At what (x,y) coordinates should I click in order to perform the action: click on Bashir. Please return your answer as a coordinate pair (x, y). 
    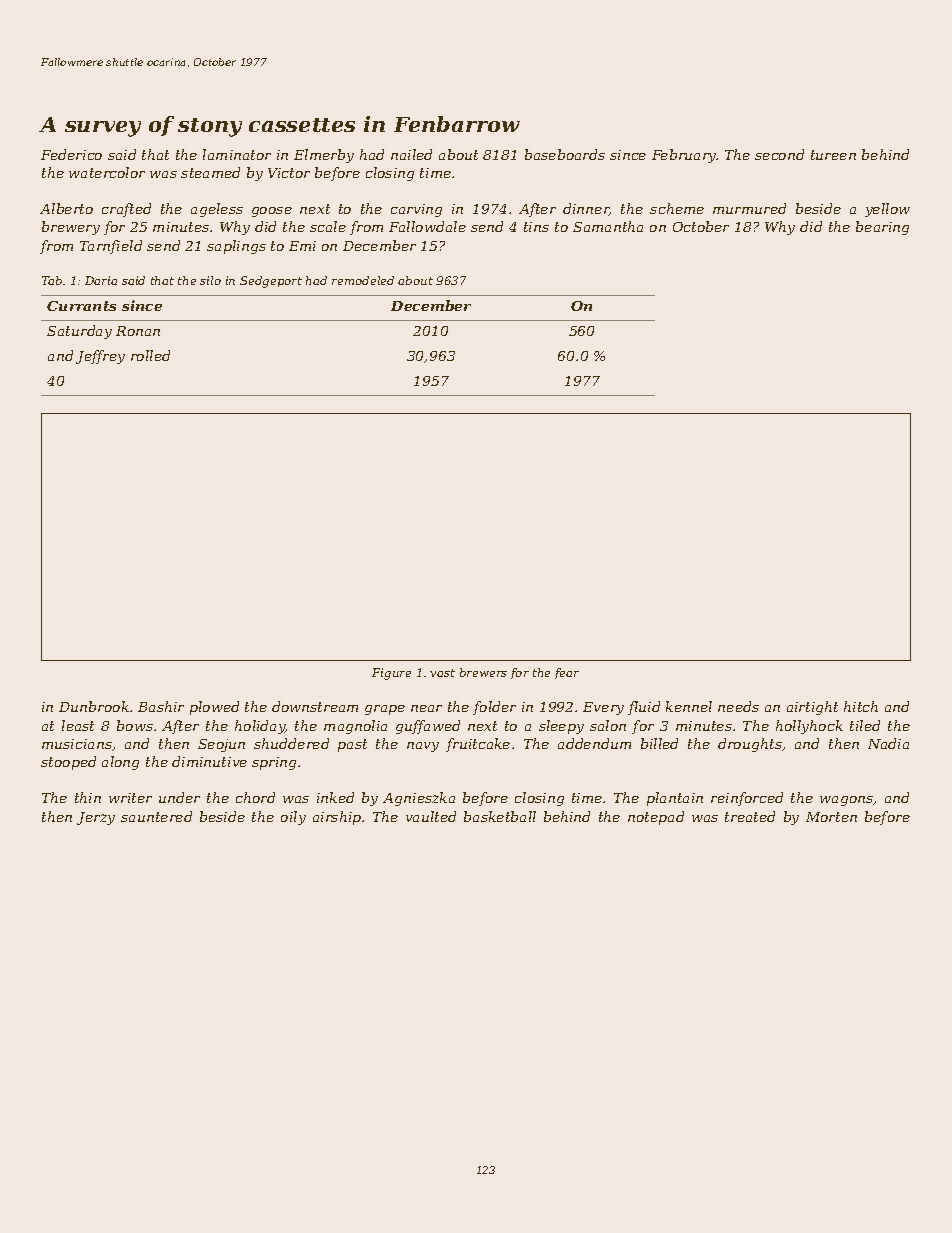
    Looking at the image, I should click on (161, 706).
